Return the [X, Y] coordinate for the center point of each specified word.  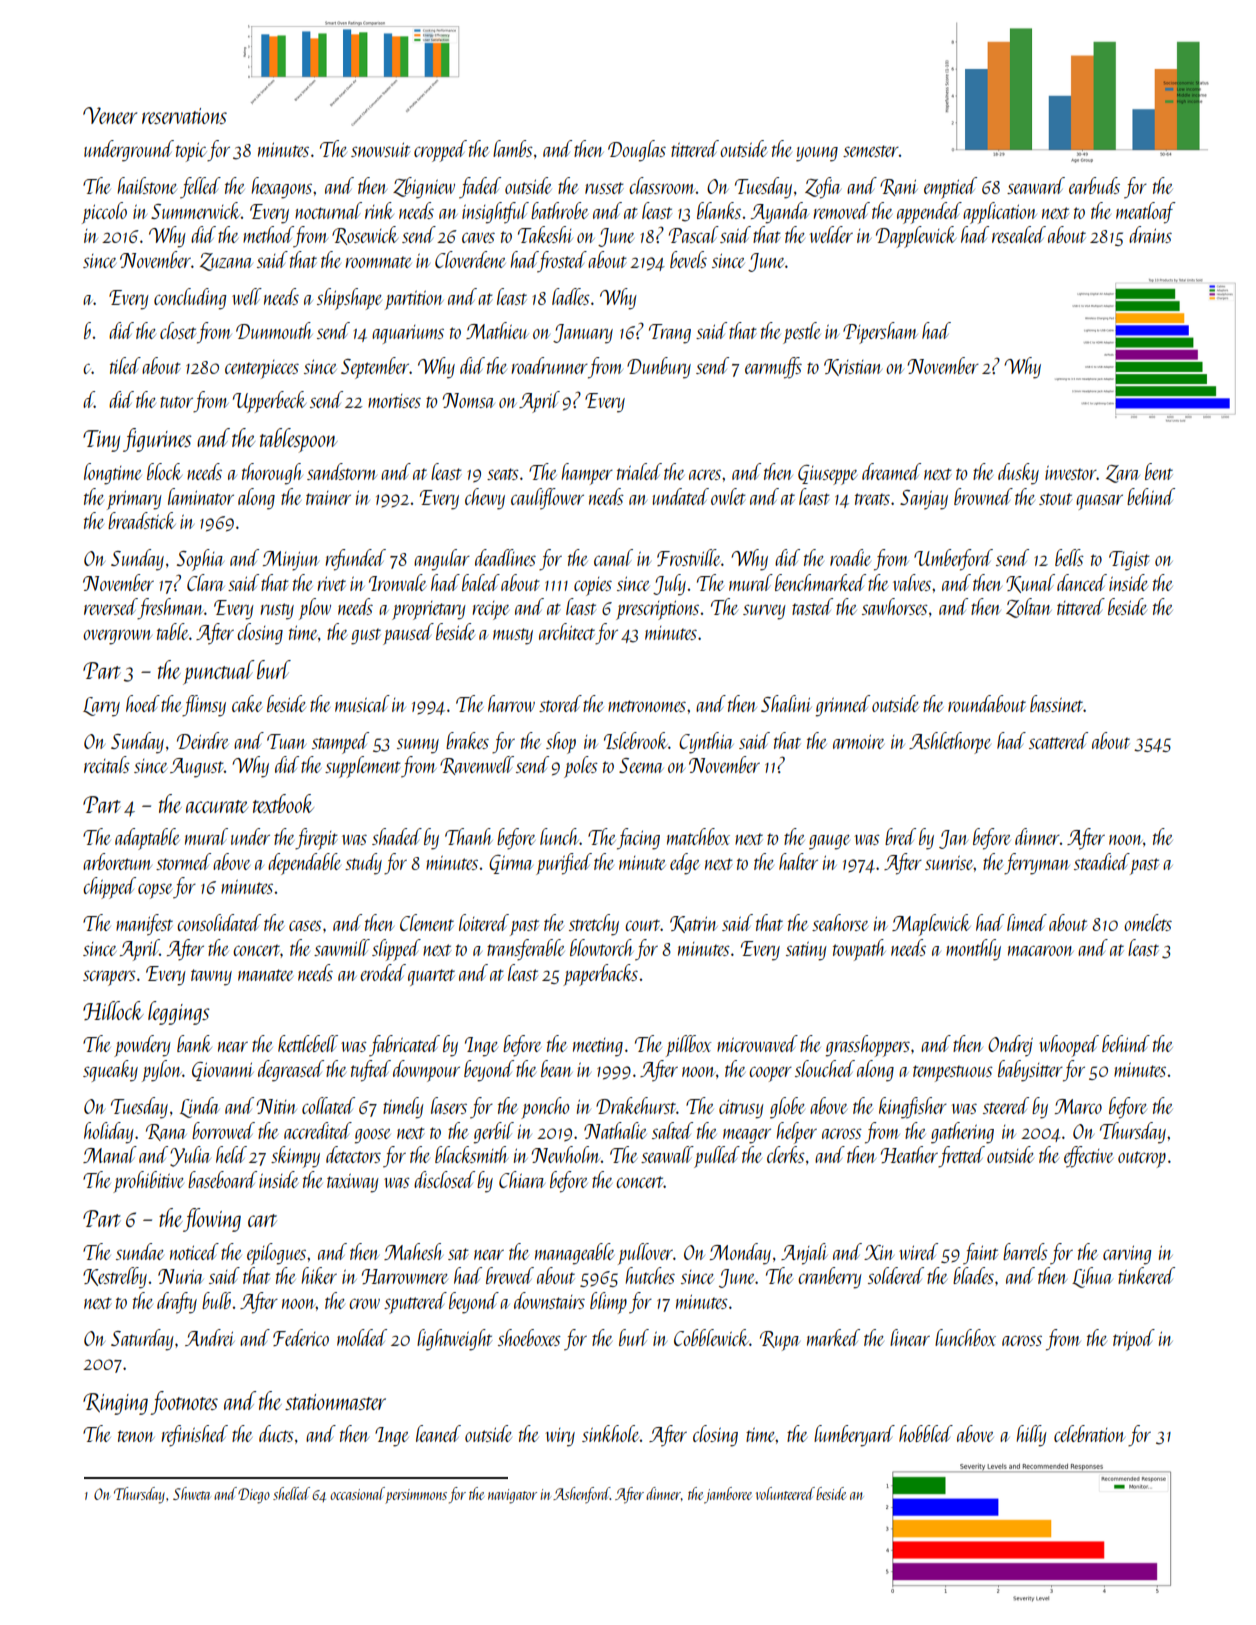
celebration [1089, 1433]
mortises [394, 401]
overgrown [117, 637]
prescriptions [657, 610]
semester [871, 151]
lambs [513, 148]
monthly [973, 950]
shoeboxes [529, 1337]
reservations [184, 116]
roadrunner [550, 365]
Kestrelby [115, 1278]
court [642, 925]
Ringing [115, 1404]
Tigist [1129, 561]
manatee [265, 975]
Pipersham [880, 333]
